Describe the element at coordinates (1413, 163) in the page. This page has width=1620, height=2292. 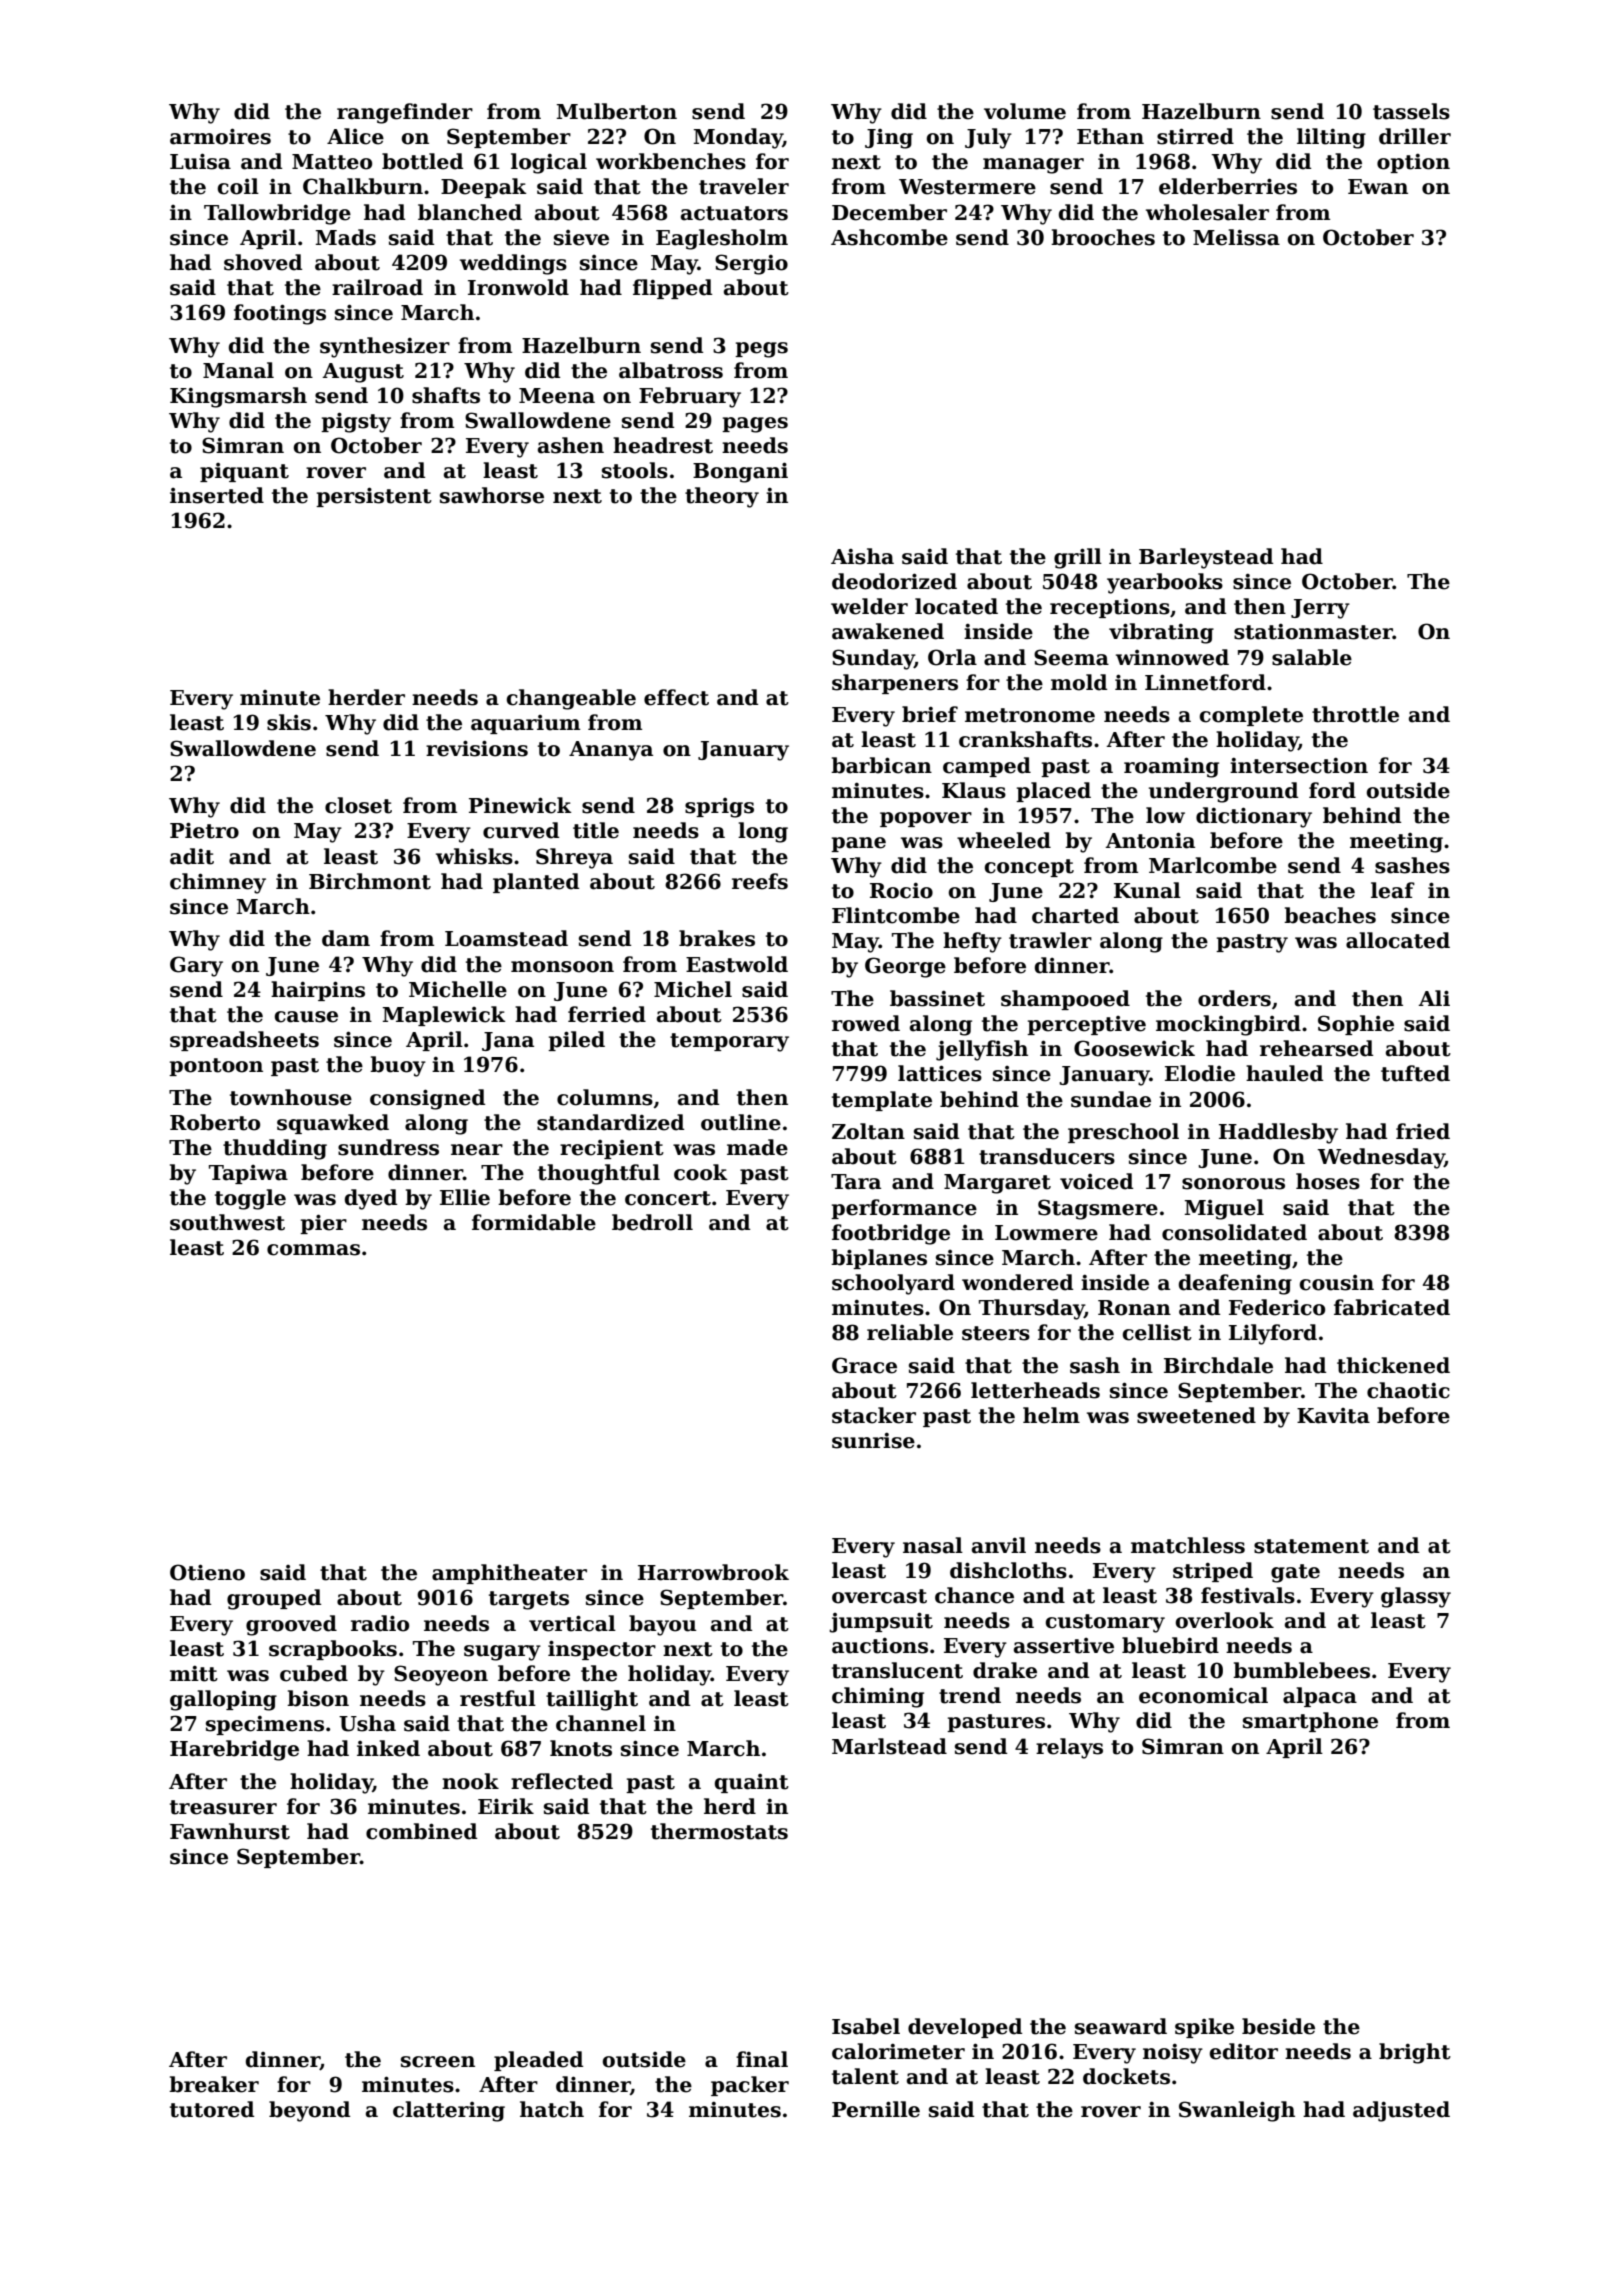
I see `option` at that location.
